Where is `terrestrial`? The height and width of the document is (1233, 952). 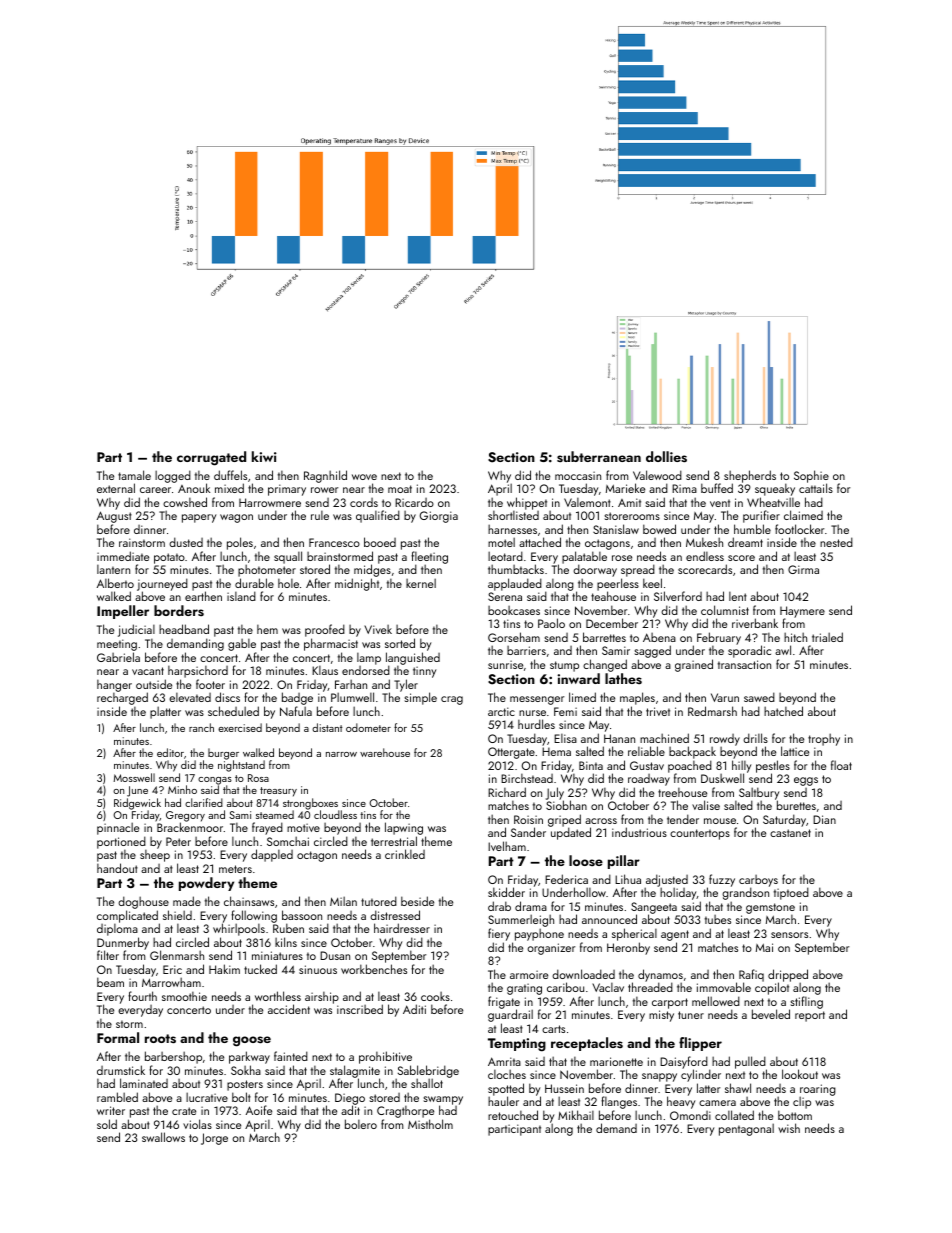 terrestrial is located at coordinates (394, 841).
